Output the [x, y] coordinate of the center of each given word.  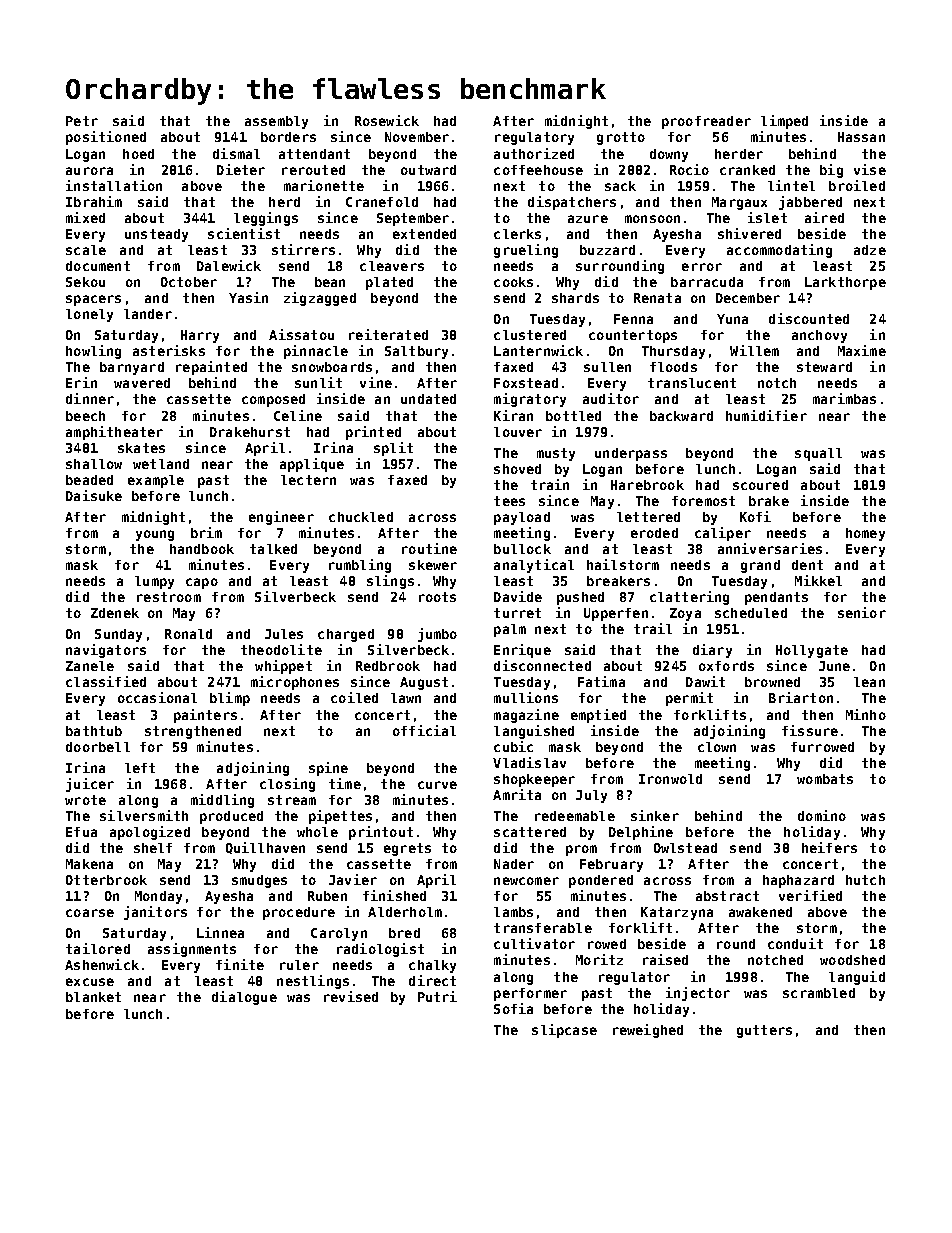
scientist [244, 233]
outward [428, 170]
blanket [93, 997]
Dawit [705, 681]
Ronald [188, 634]
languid [857, 978]
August [424, 683]
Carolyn [339, 934]
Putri [437, 996]
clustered [530, 335]
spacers [93, 300]
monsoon [652, 219]
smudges [259, 881]
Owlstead [685, 848]
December [748, 298]
